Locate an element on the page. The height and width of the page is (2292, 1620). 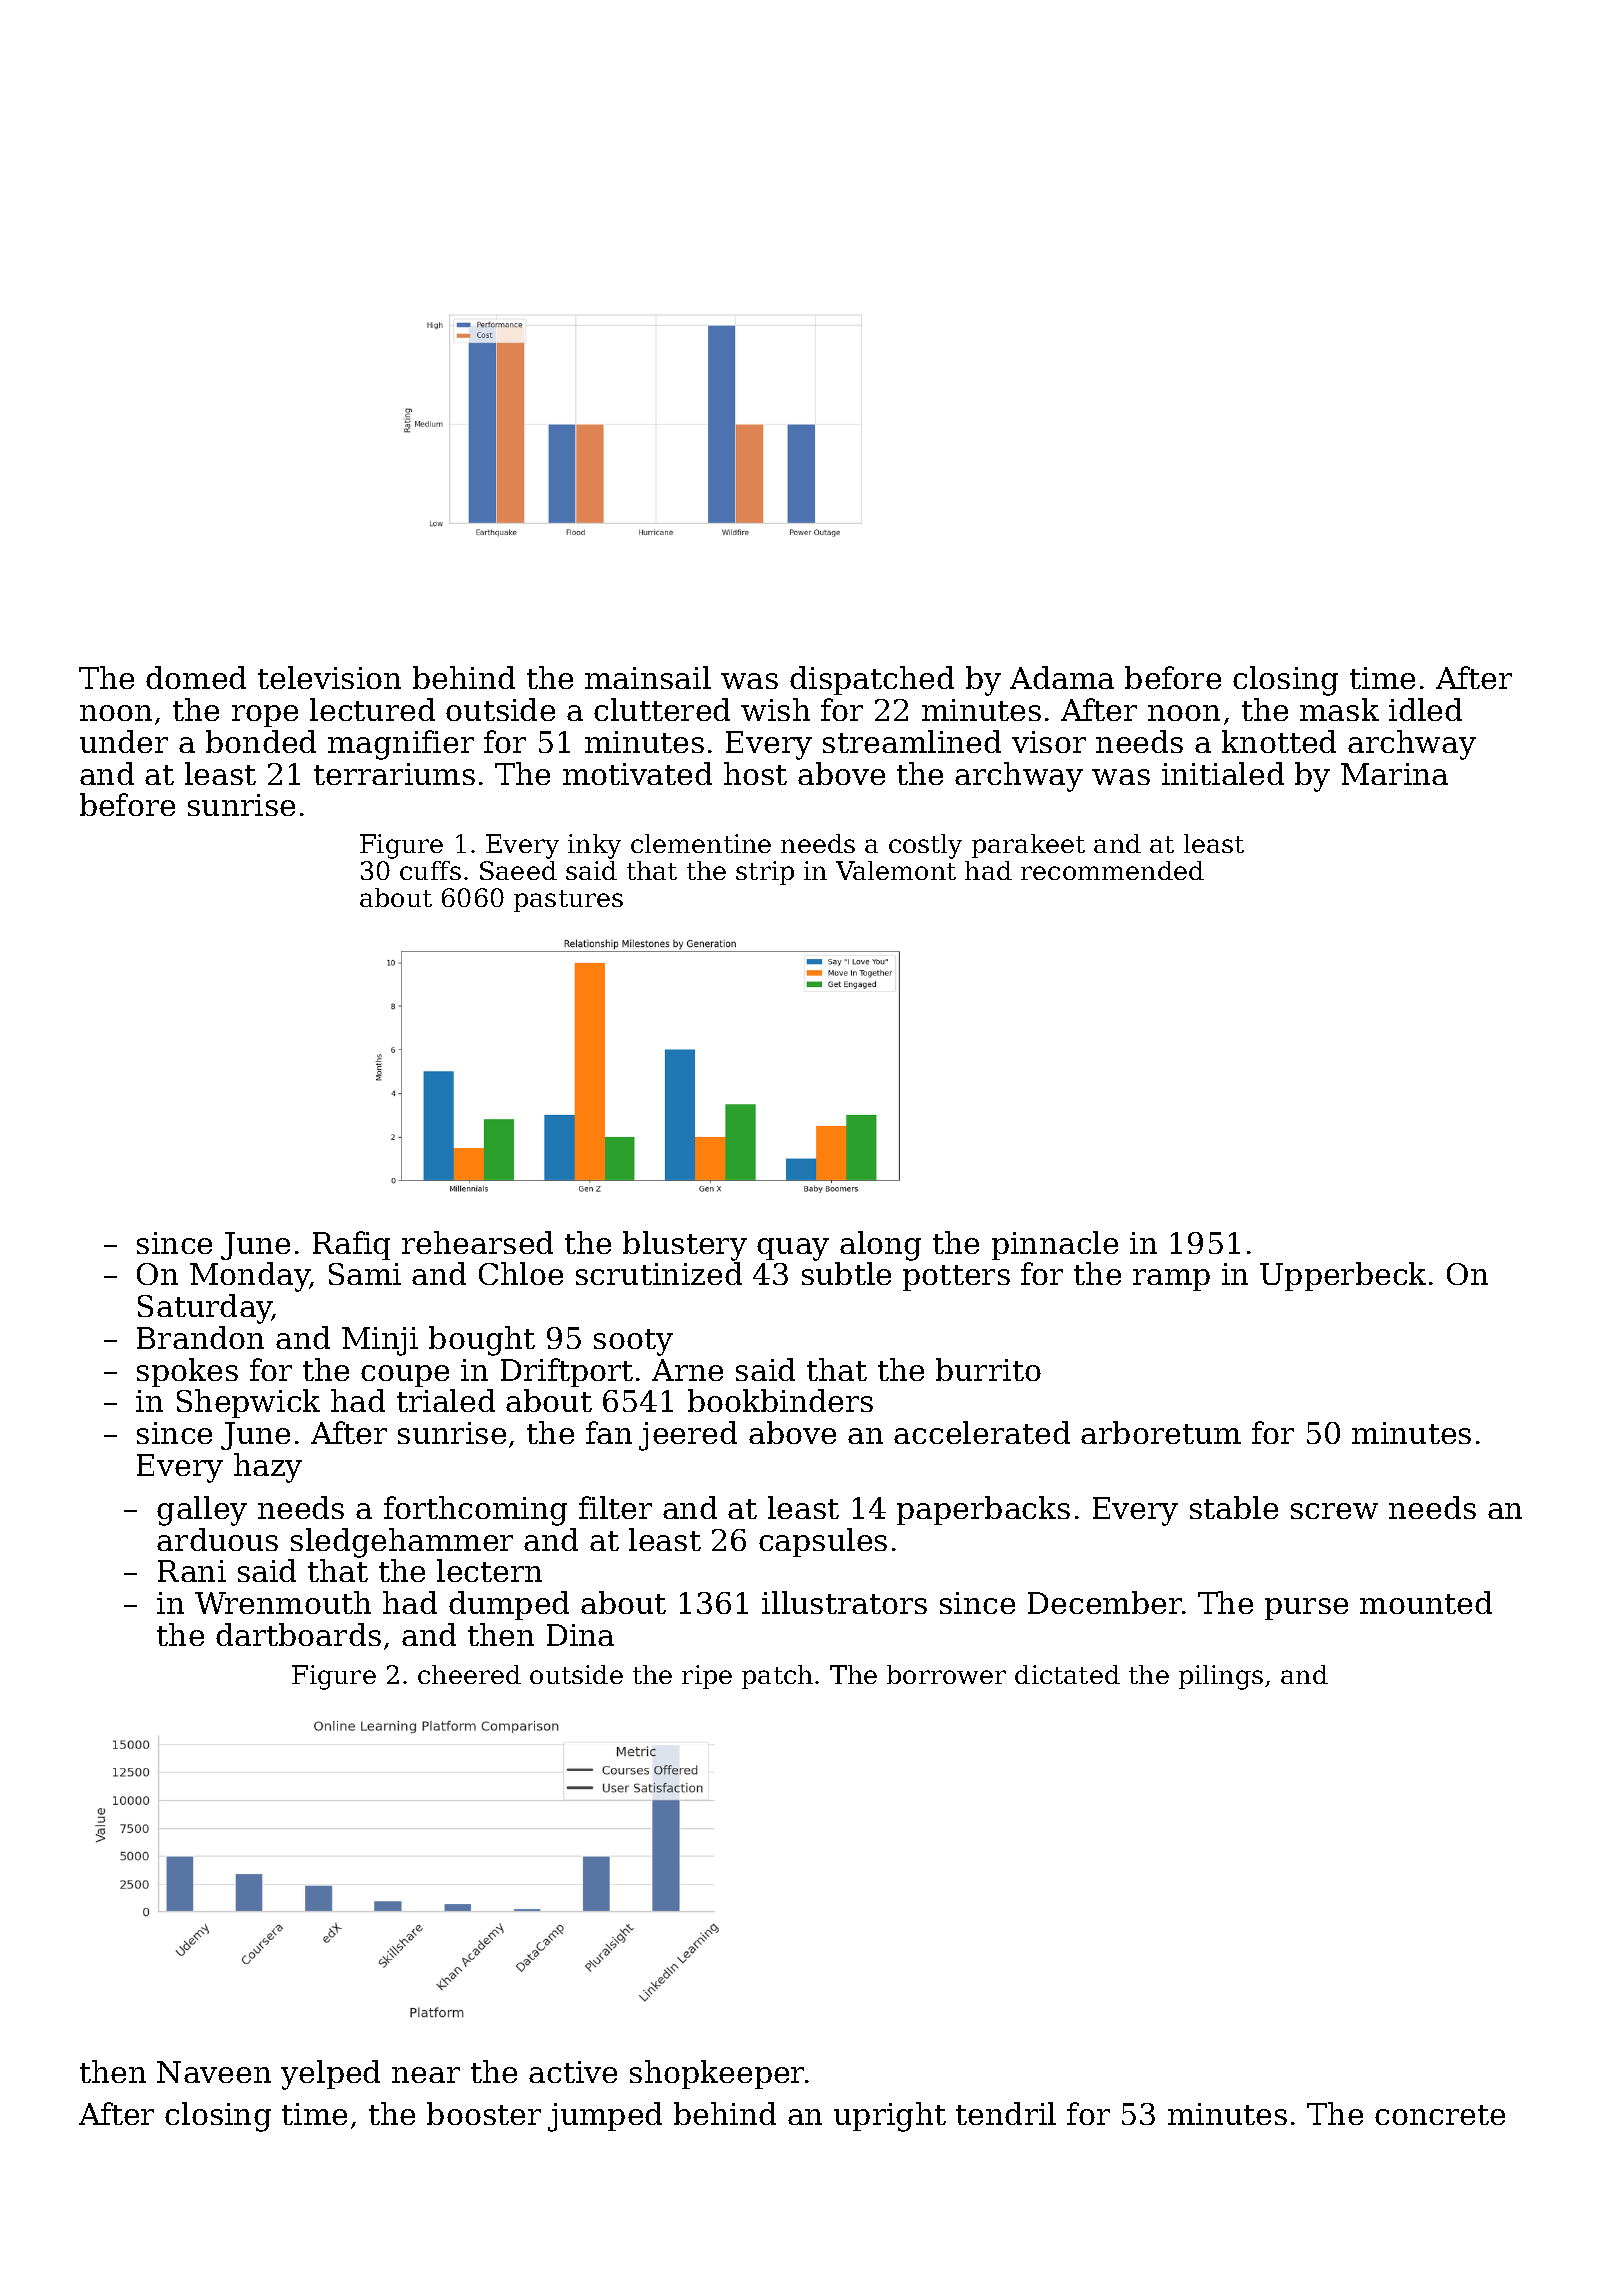
Rafiq is located at coordinates (351, 1245).
